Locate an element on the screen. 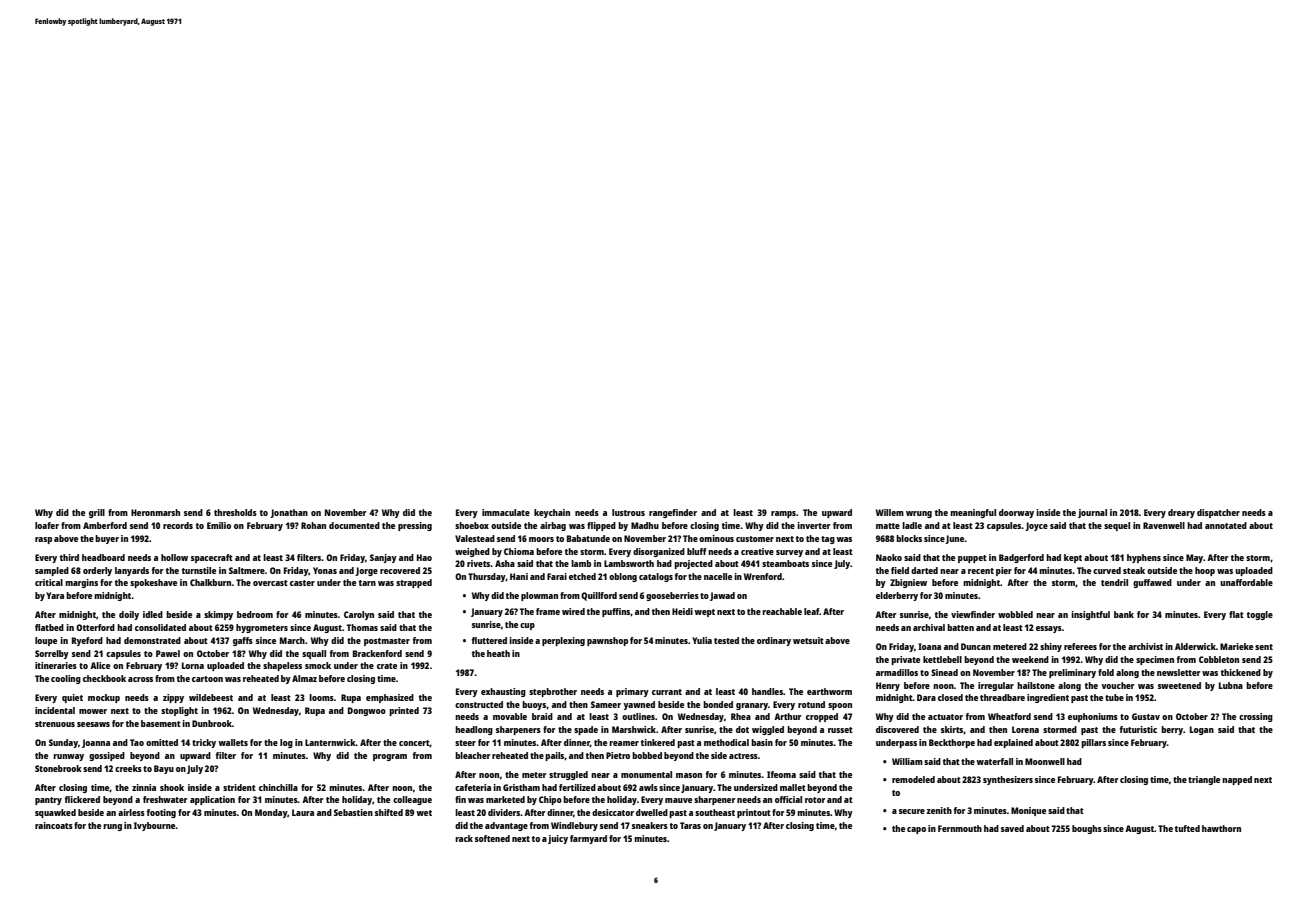  steamboats is located at coordinates (785, 563).
